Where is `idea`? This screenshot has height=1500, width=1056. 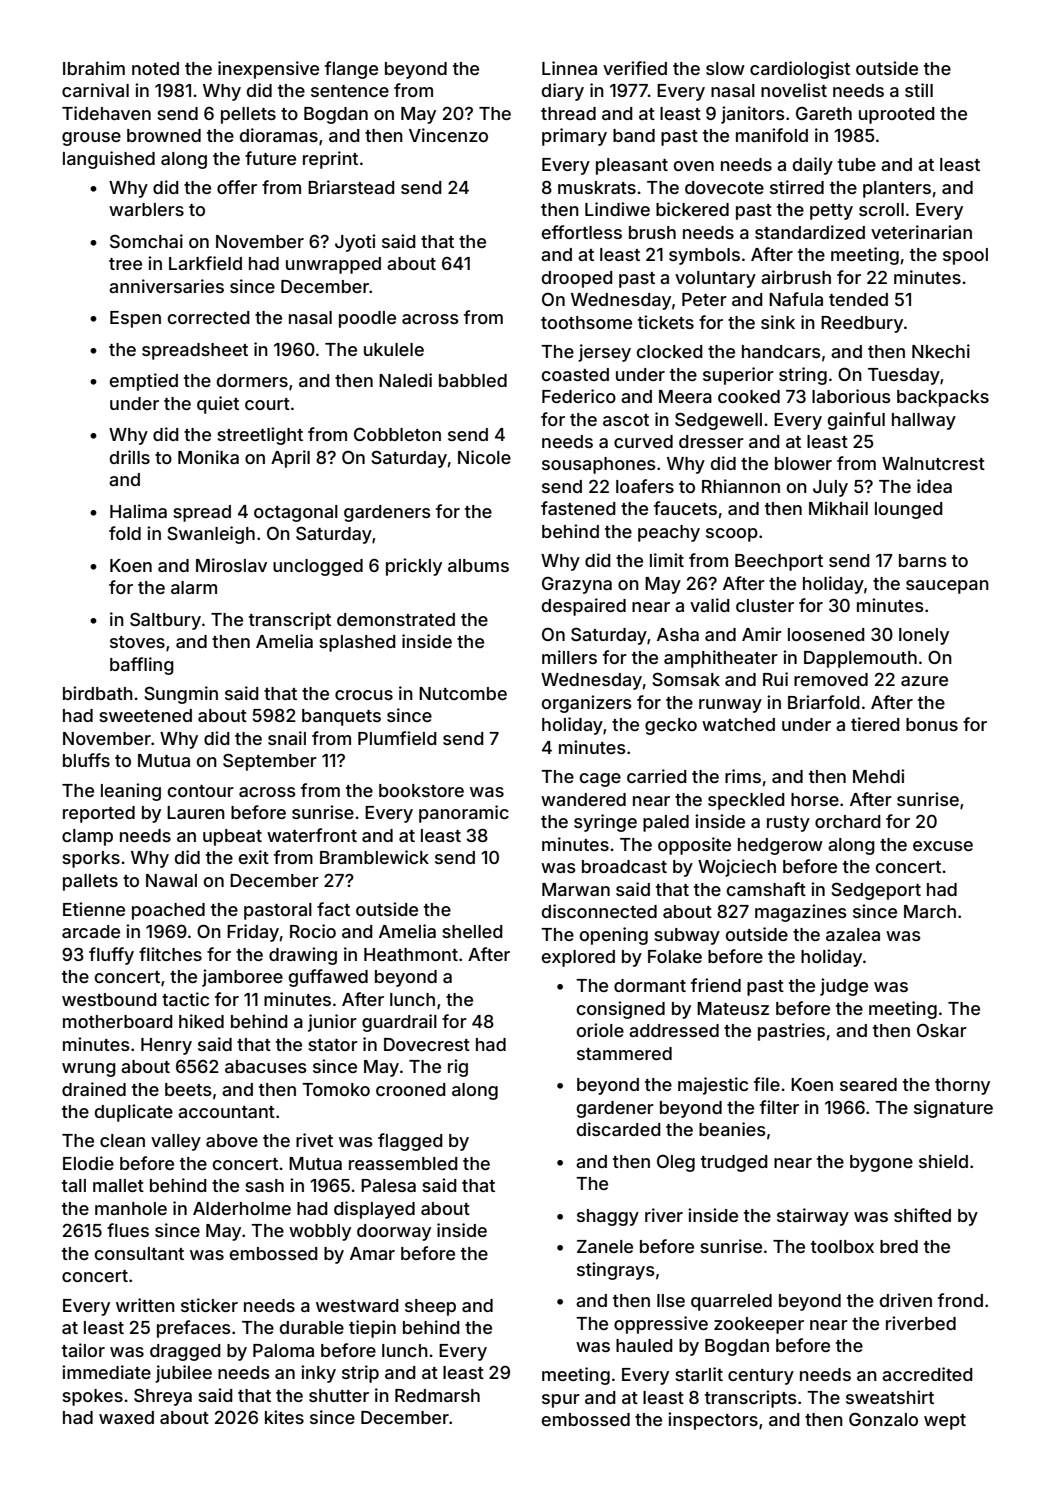
idea is located at coordinates (934, 486).
